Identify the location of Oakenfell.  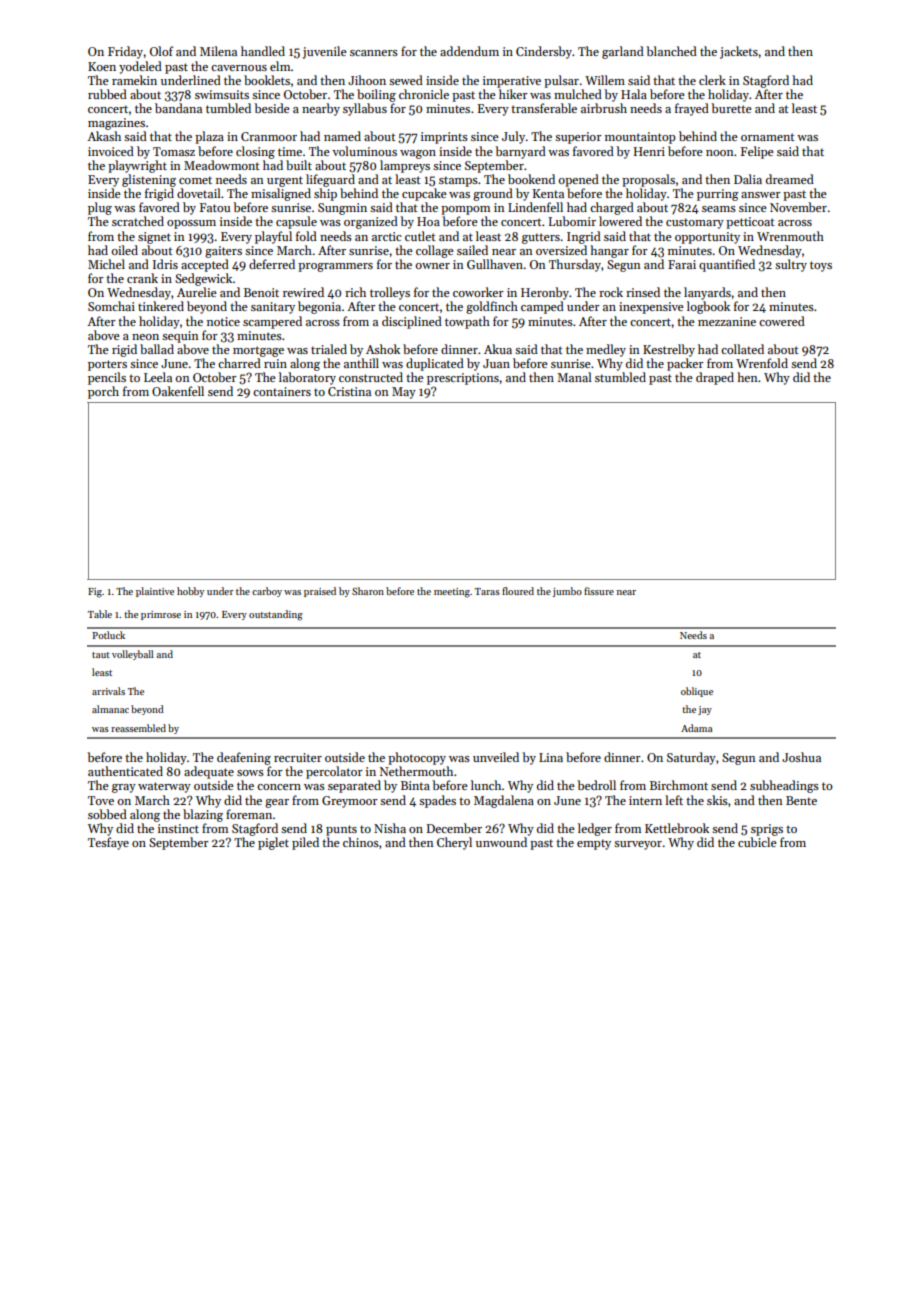
(178, 391).
